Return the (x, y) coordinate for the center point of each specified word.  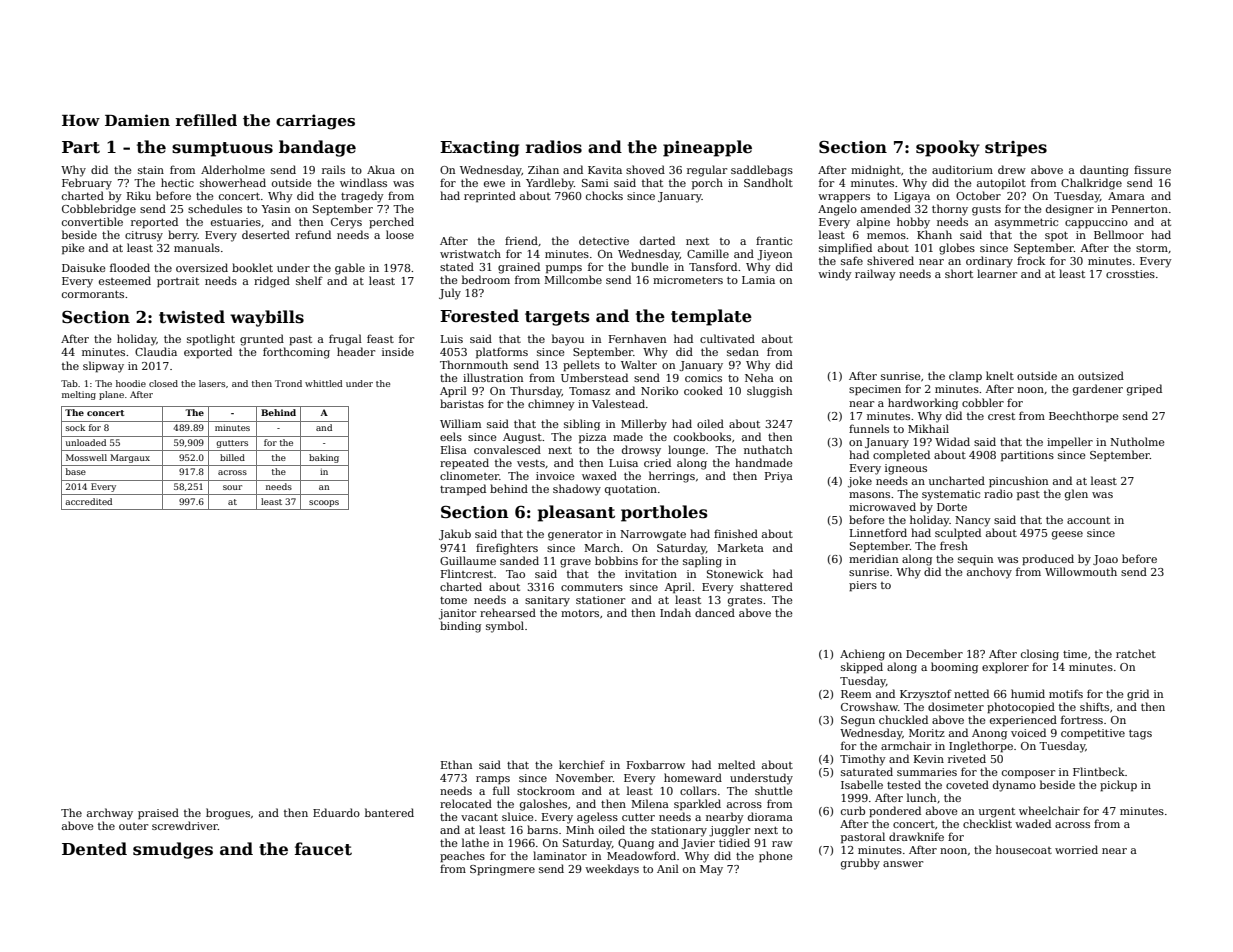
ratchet (1136, 653)
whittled (324, 383)
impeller (1070, 443)
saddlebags (762, 171)
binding (460, 627)
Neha (759, 377)
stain (151, 170)
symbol (505, 627)
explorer (1005, 668)
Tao (515, 574)
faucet (323, 849)
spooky (948, 148)
